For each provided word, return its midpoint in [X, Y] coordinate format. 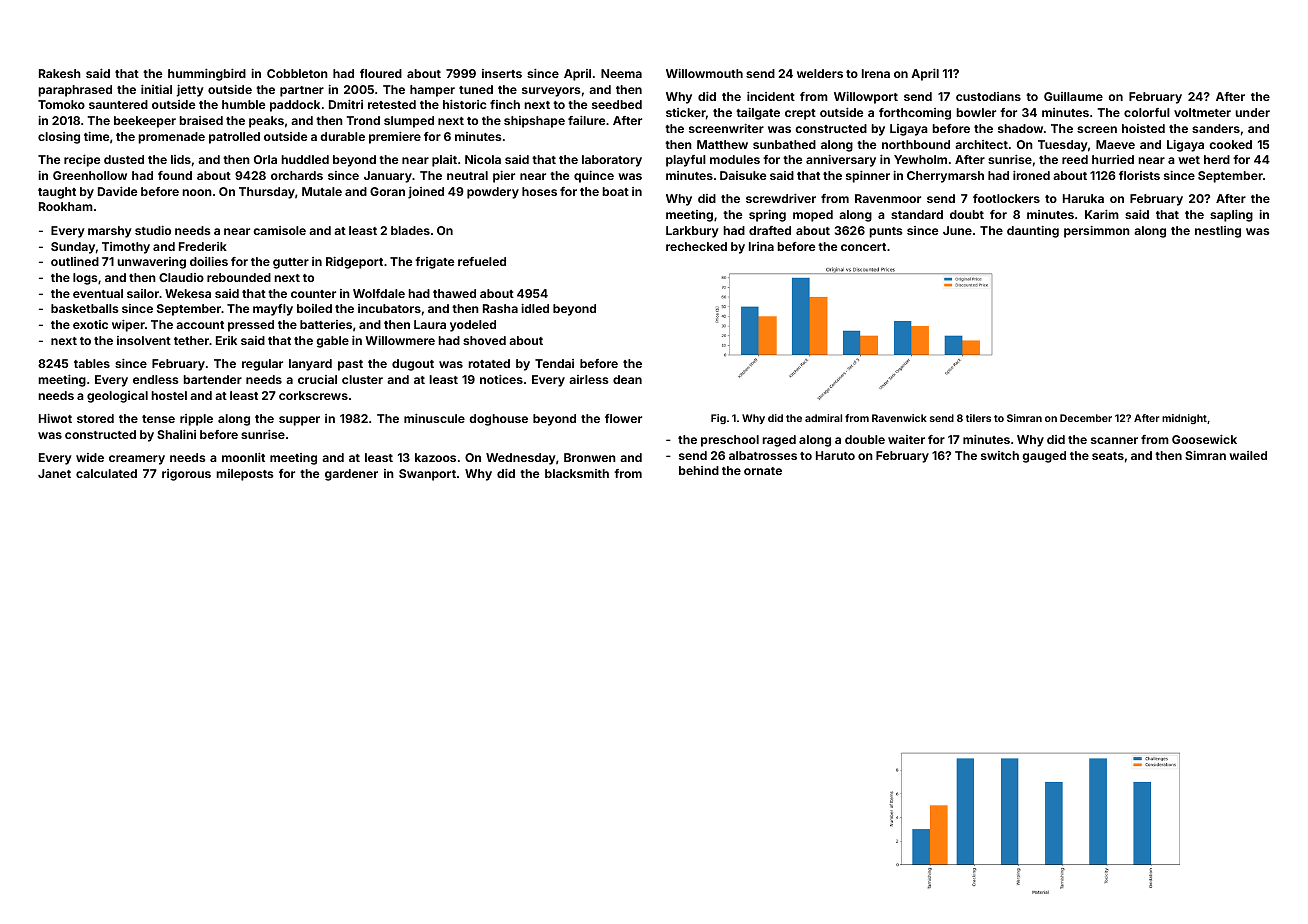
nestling [1218, 232]
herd [1217, 159]
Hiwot [55, 418]
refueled [482, 261]
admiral [823, 418]
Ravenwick [899, 418]
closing [59, 138]
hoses [539, 191]
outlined [75, 261]
